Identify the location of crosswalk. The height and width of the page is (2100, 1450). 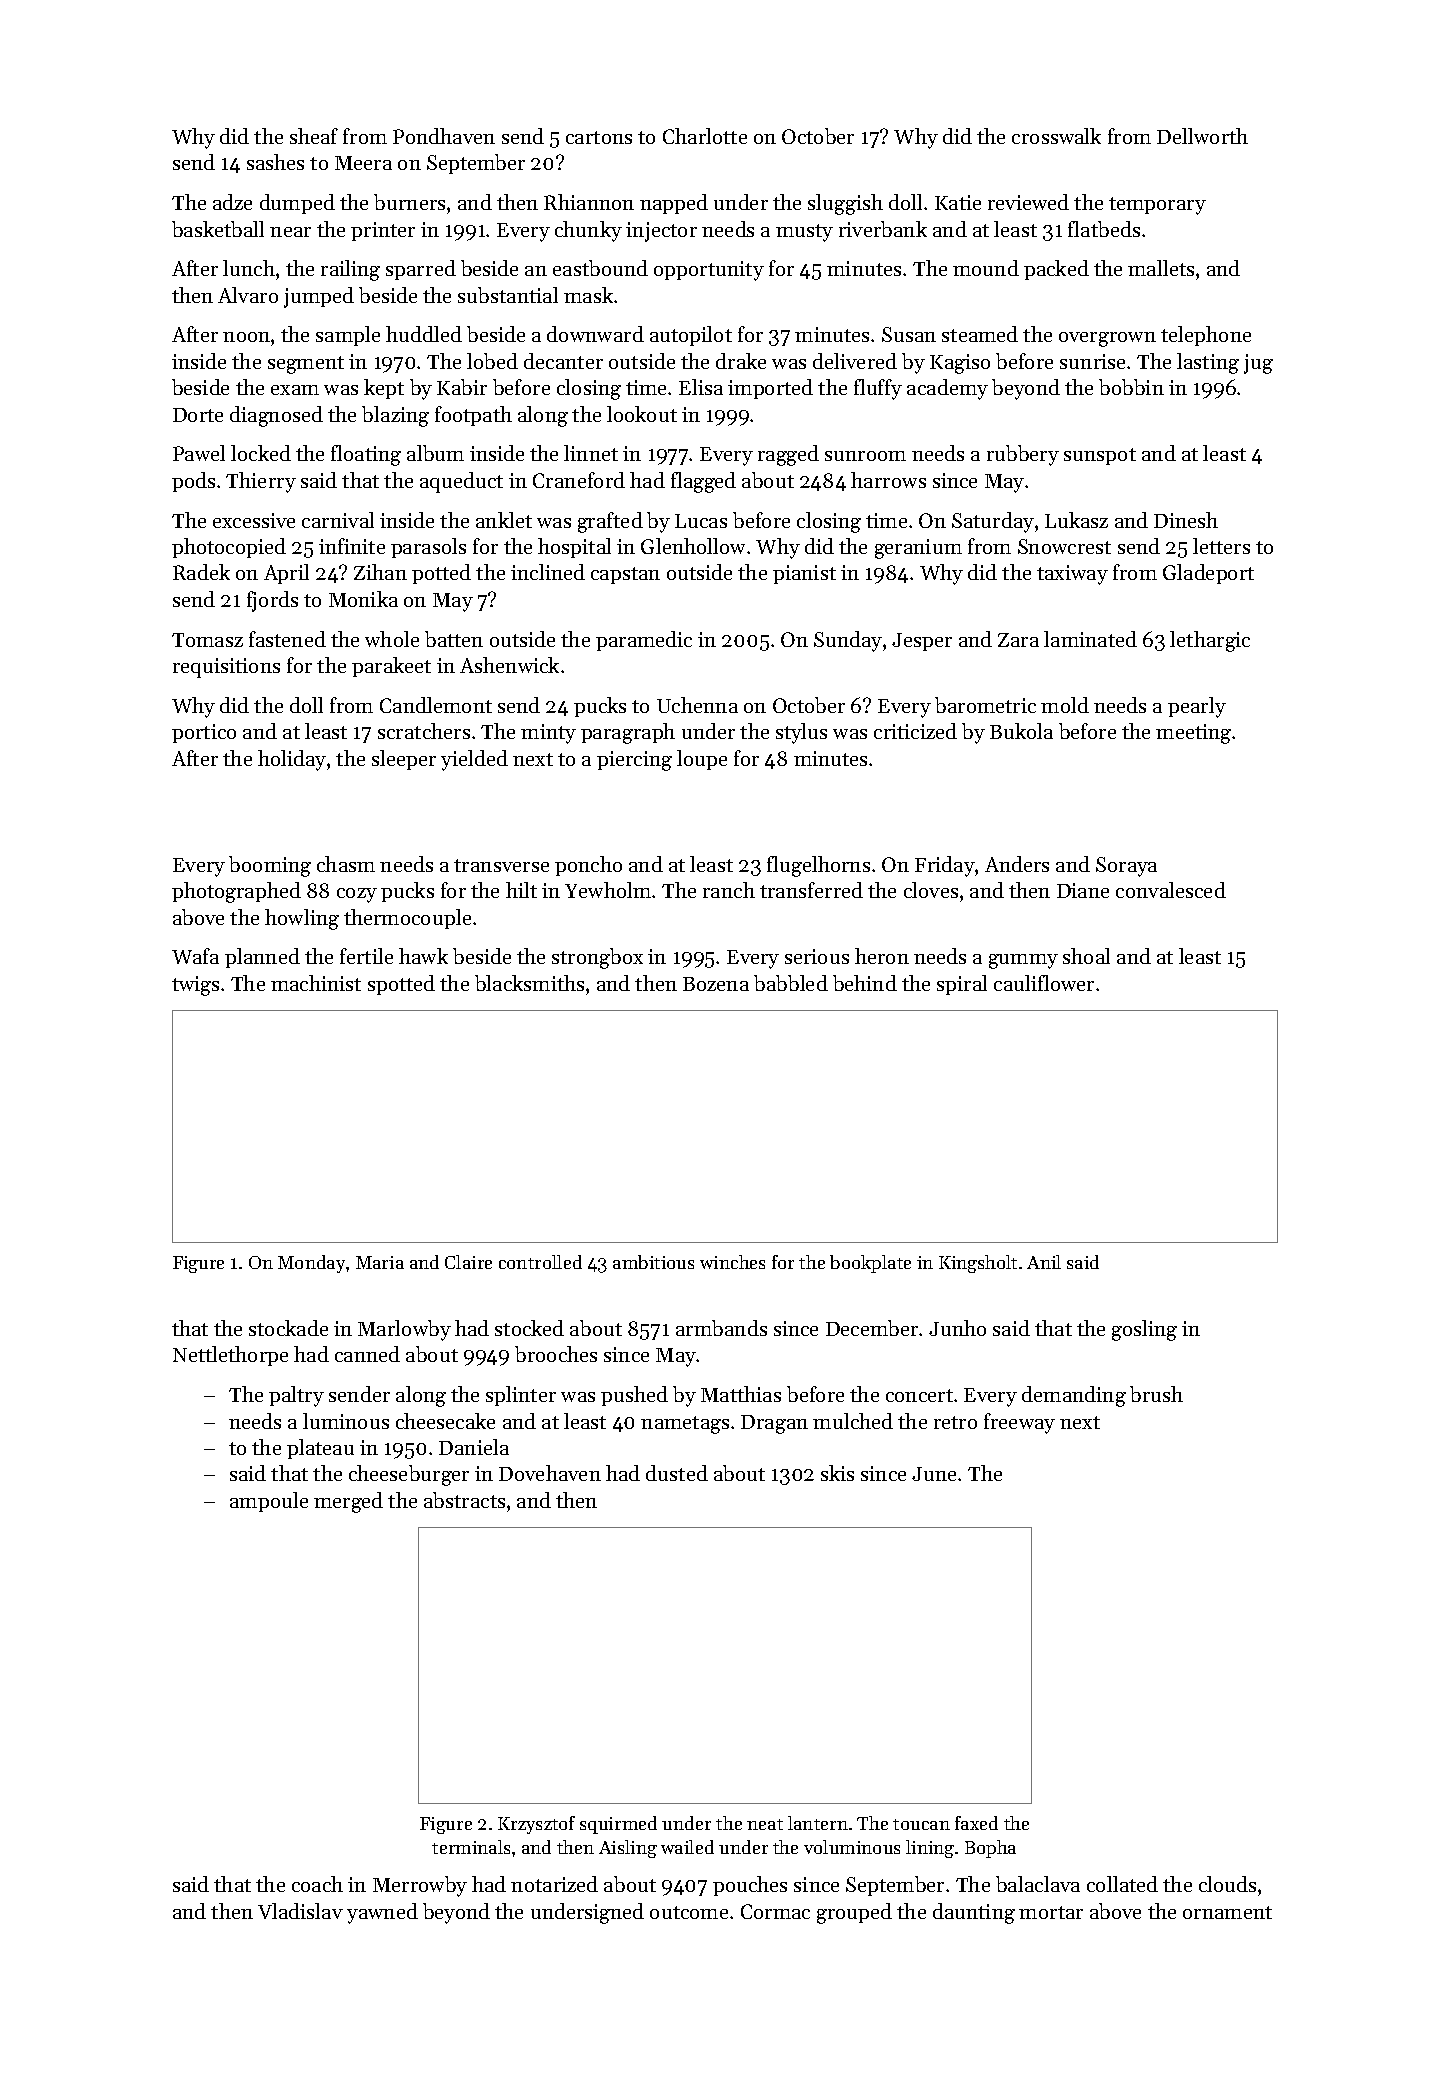
(1056, 136).
